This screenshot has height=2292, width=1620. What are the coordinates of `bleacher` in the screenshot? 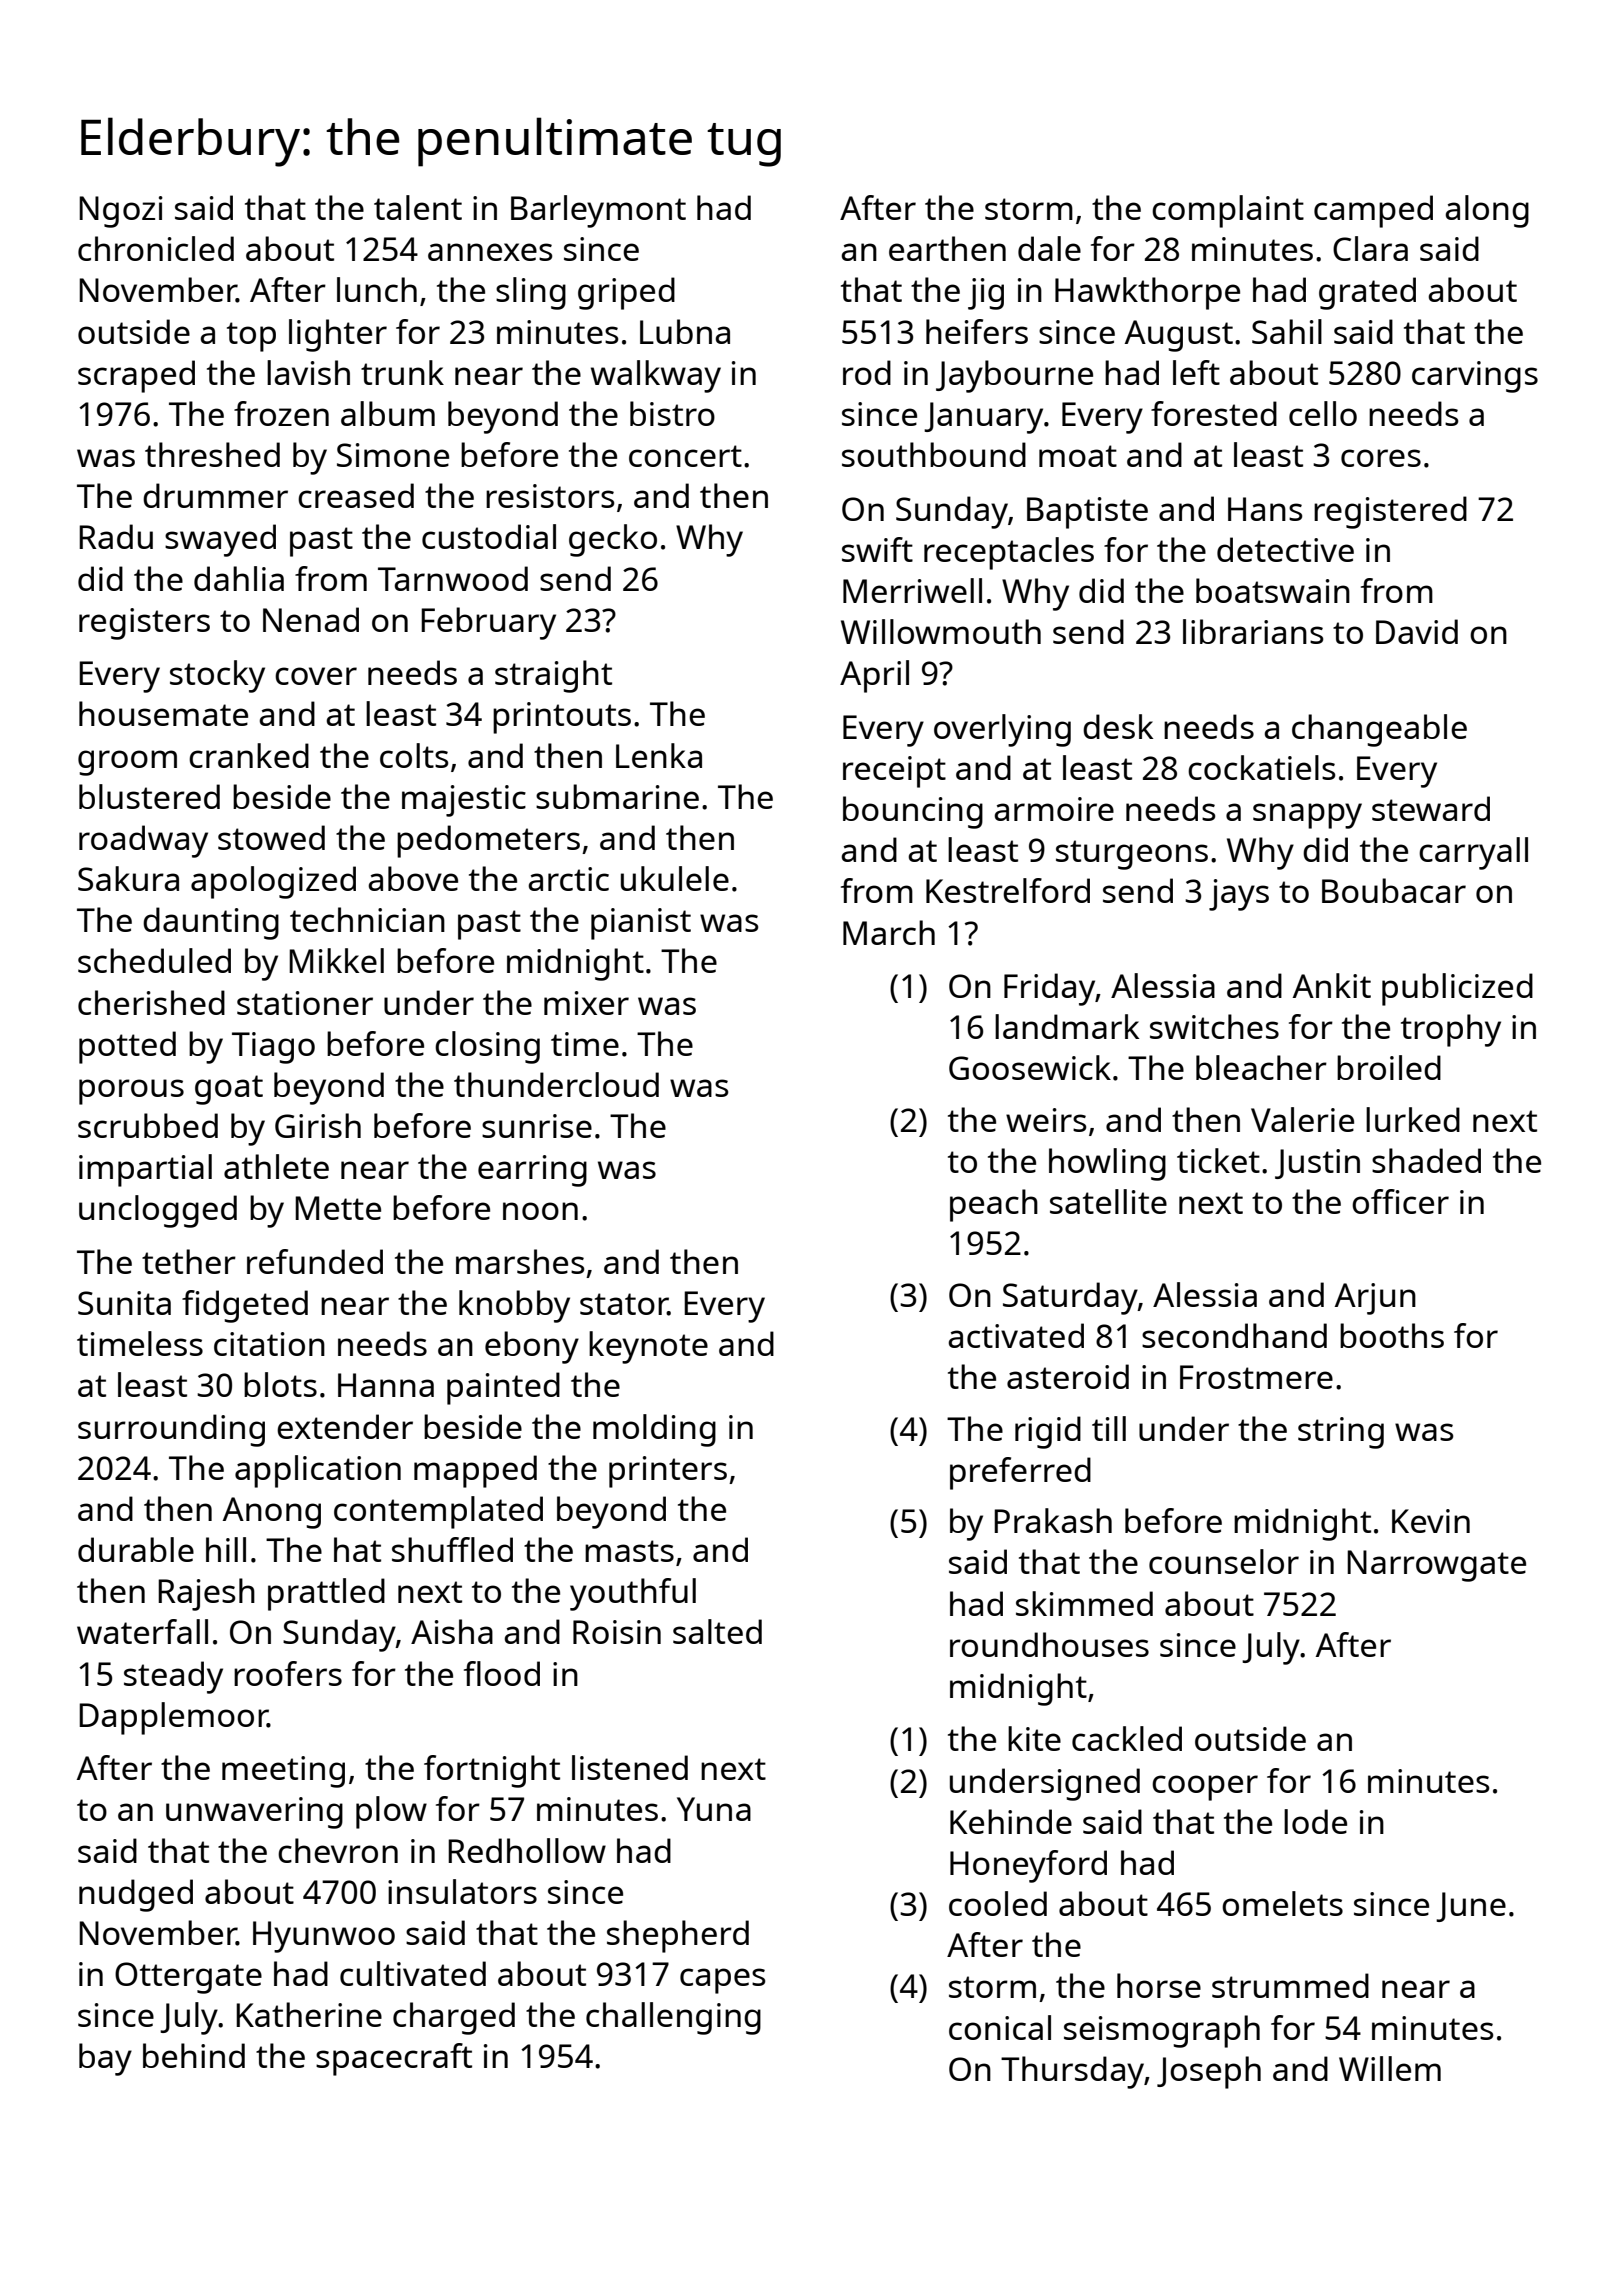 It's located at (1261, 1067).
